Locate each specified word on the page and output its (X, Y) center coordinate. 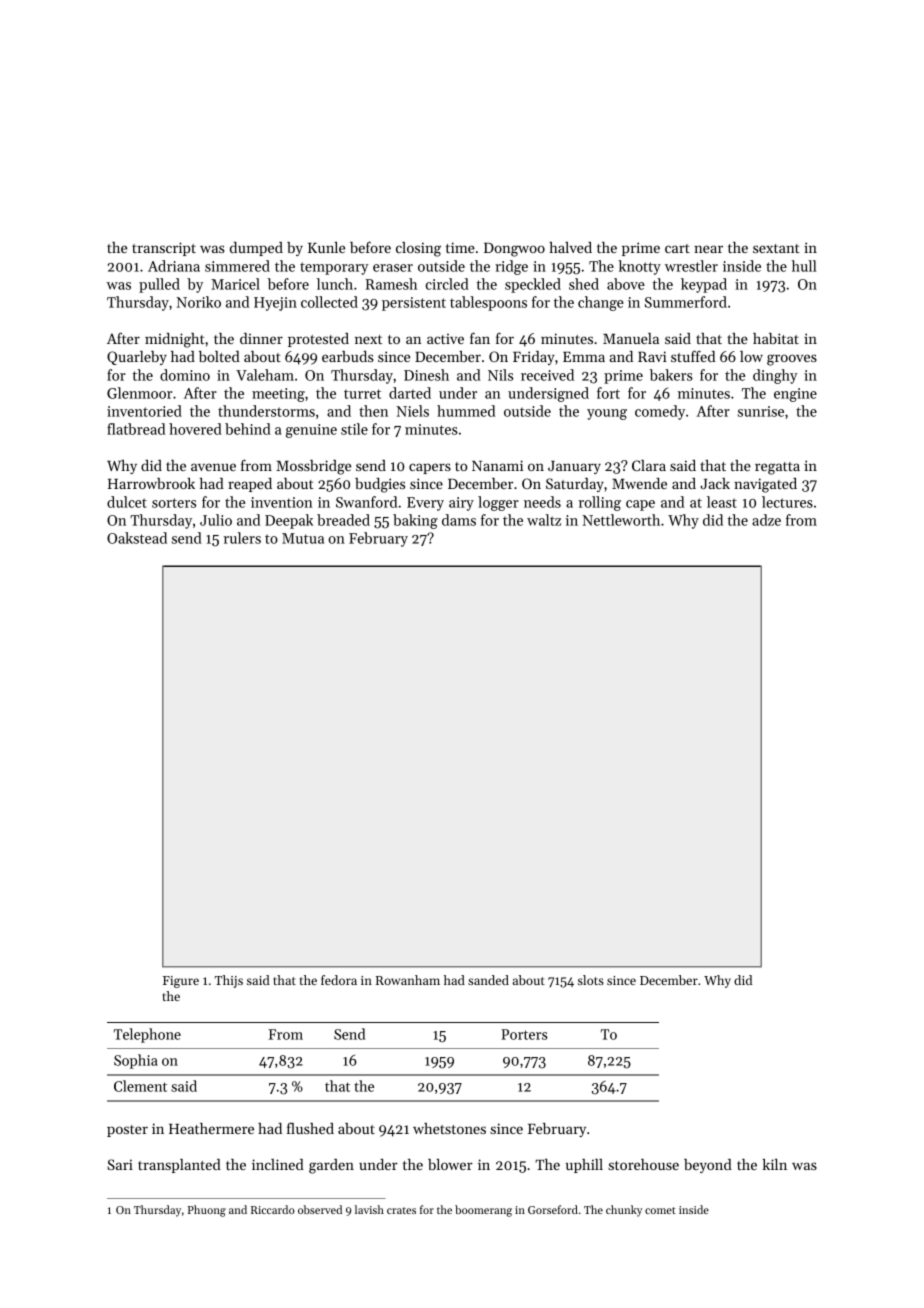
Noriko (198, 302)
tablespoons (488, 303)
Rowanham (408, 980)
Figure (181, 982)
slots (591, 980)
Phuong (207, 1211)
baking (415, 521)
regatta (777, 468)
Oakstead (137, 538)
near (708, 249)
